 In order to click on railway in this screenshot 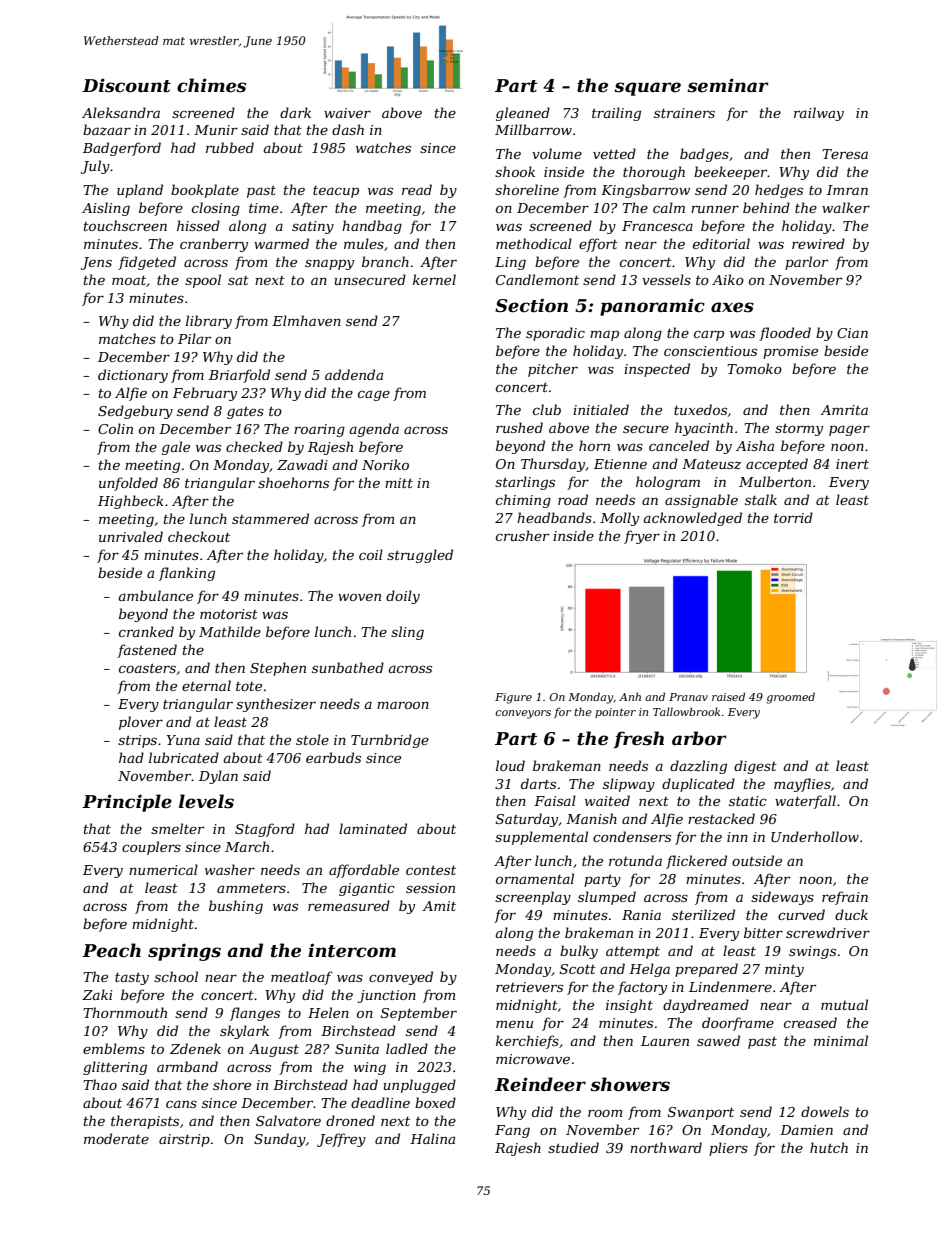, I will do `click(819, 114)`.
